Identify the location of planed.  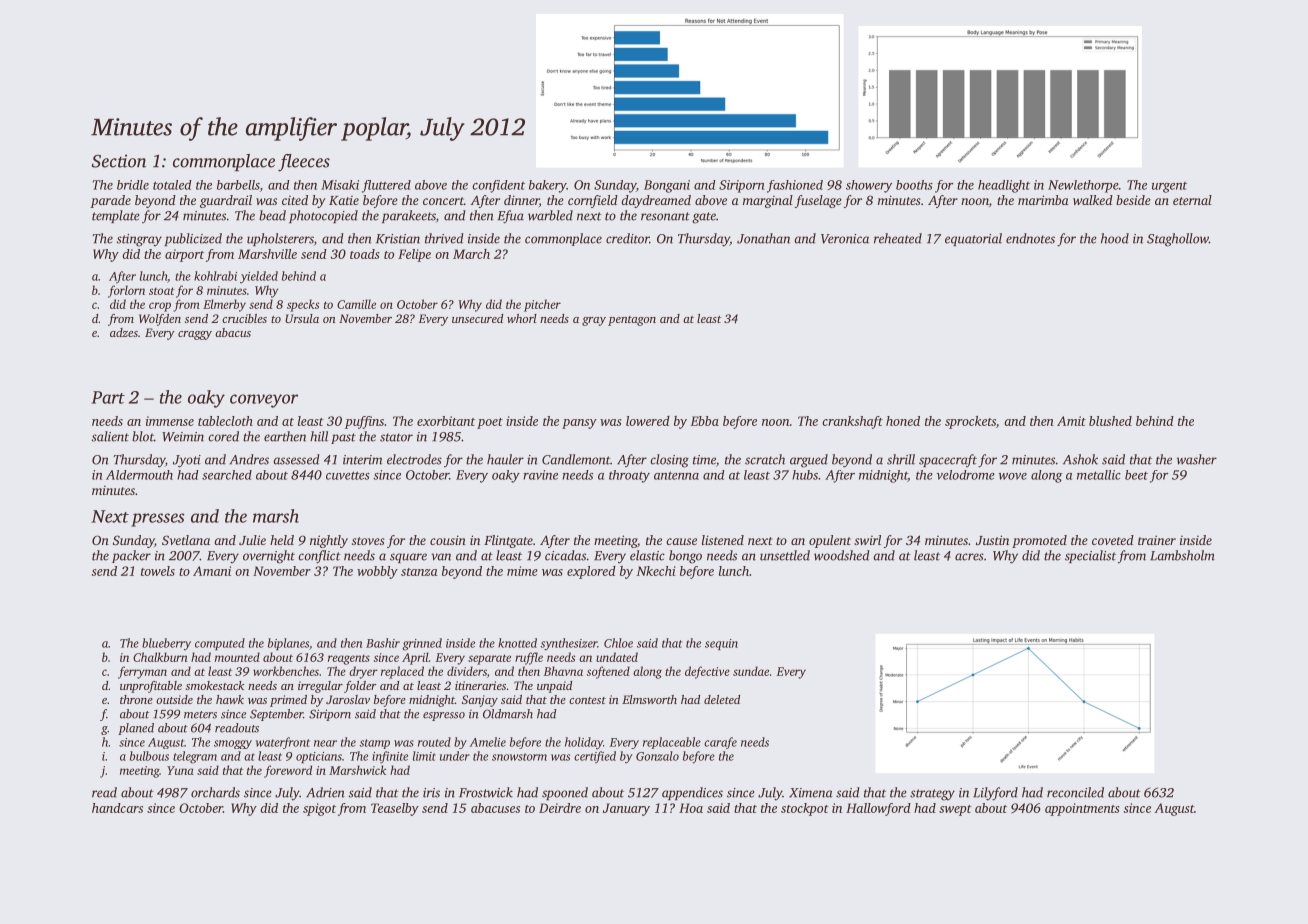
(136, 729).
